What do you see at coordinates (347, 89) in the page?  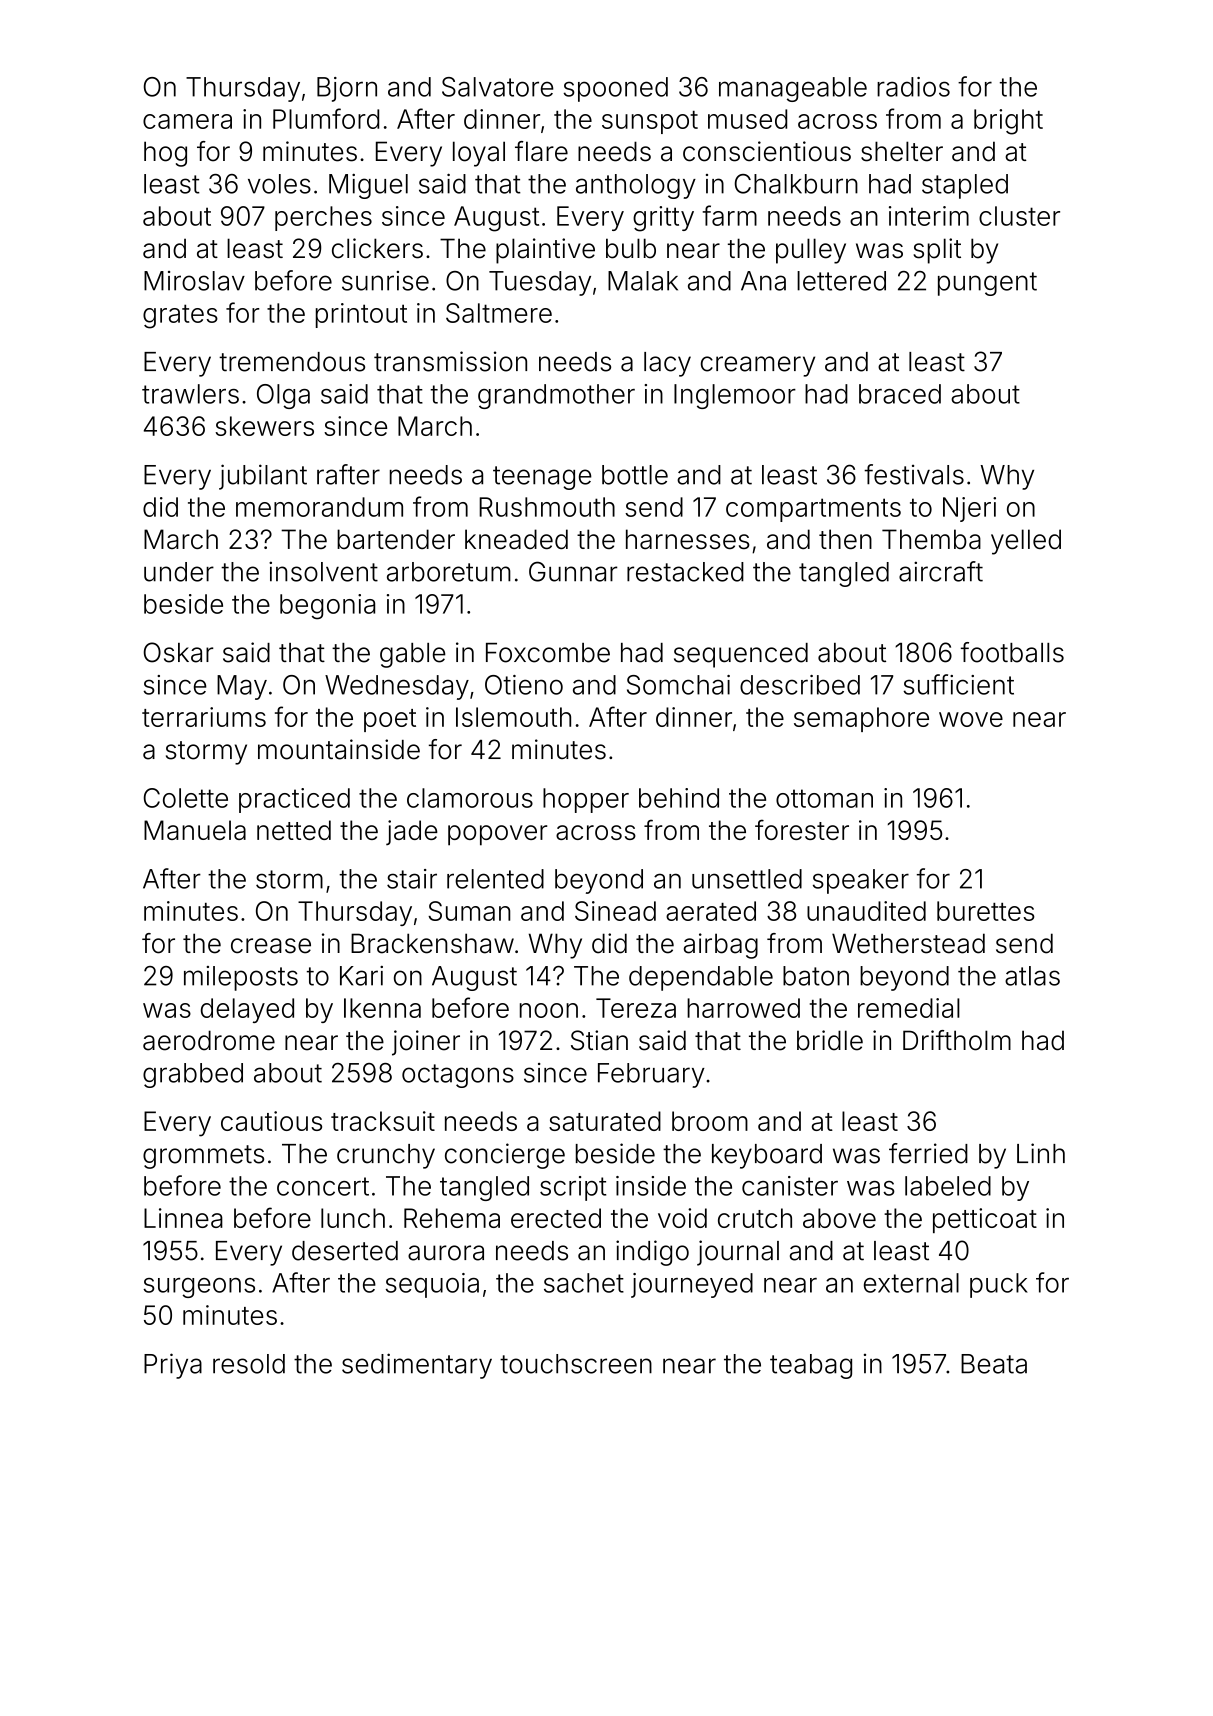 I see `Bjorn` at bounding box center [347, 89].
